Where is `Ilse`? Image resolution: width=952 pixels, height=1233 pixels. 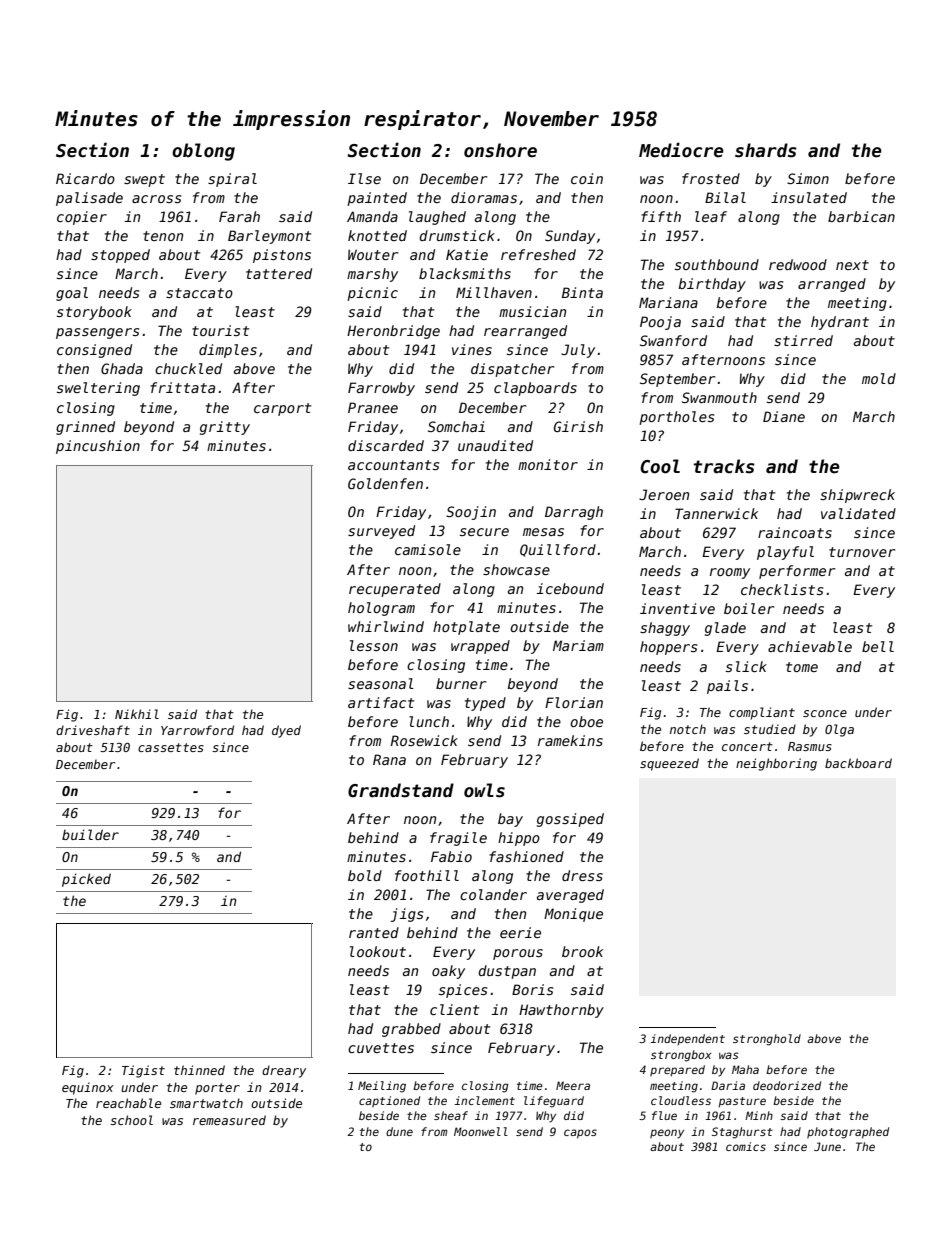 Ilse is located at coordinates (364, 178).
